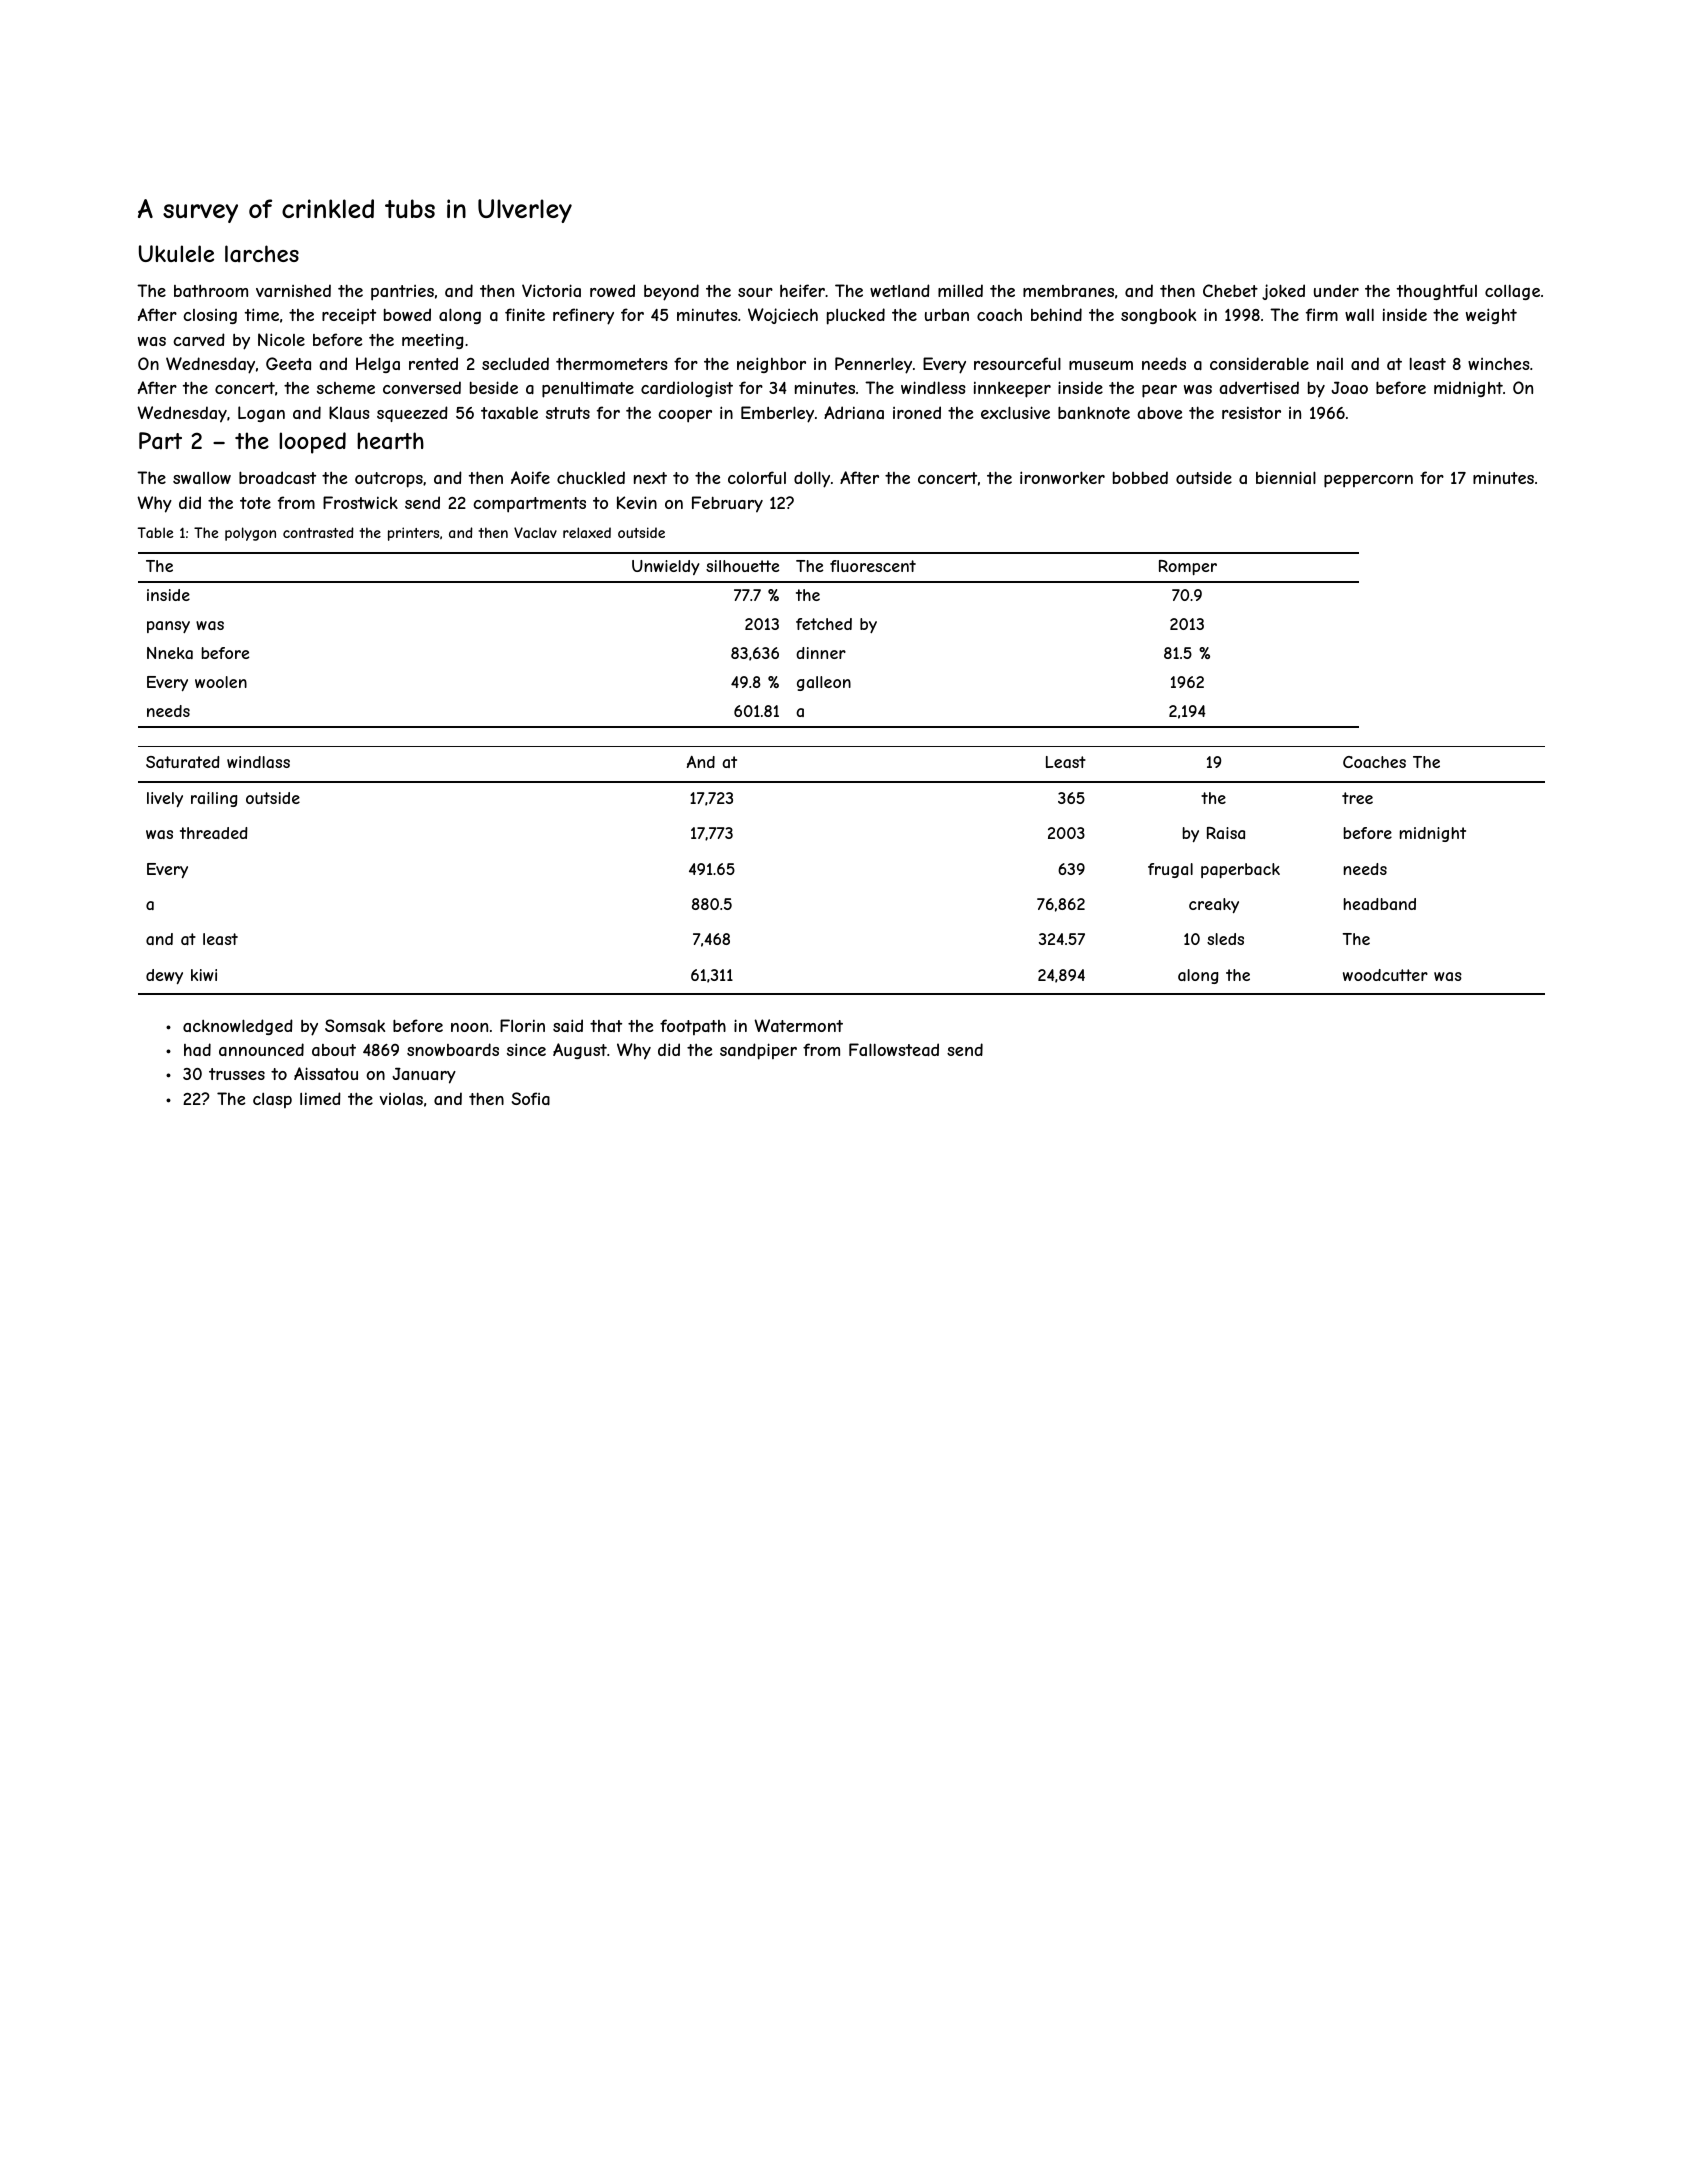 Image resolution: width=1683 pixels, height=2178 pixels. What do you see at coordinates (1357, 798) in the image?
I see `tree` at bounding box center [1357, 798].
